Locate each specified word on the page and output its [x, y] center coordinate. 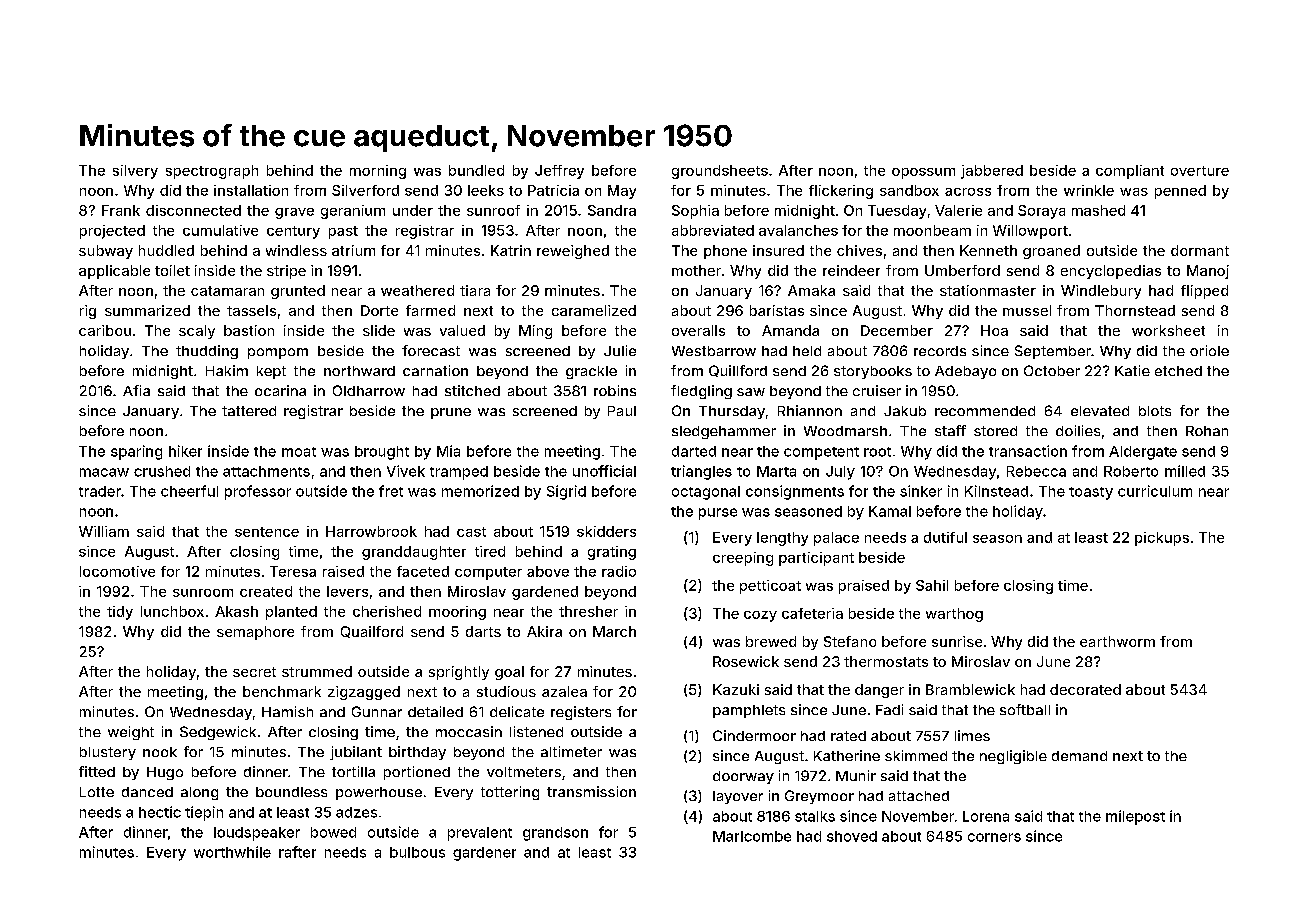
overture [1200, 171]
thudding [207, 352]
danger [879, 691]
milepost [1135, 817]
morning [378, 172]
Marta [776, 471]
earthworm [1117, 641]
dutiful [945, 537]
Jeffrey [559, 172]
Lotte [97, 792]
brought [382, 453]
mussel [1027, 310]
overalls [698, 330]
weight [131, 733]
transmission [591, 791]
